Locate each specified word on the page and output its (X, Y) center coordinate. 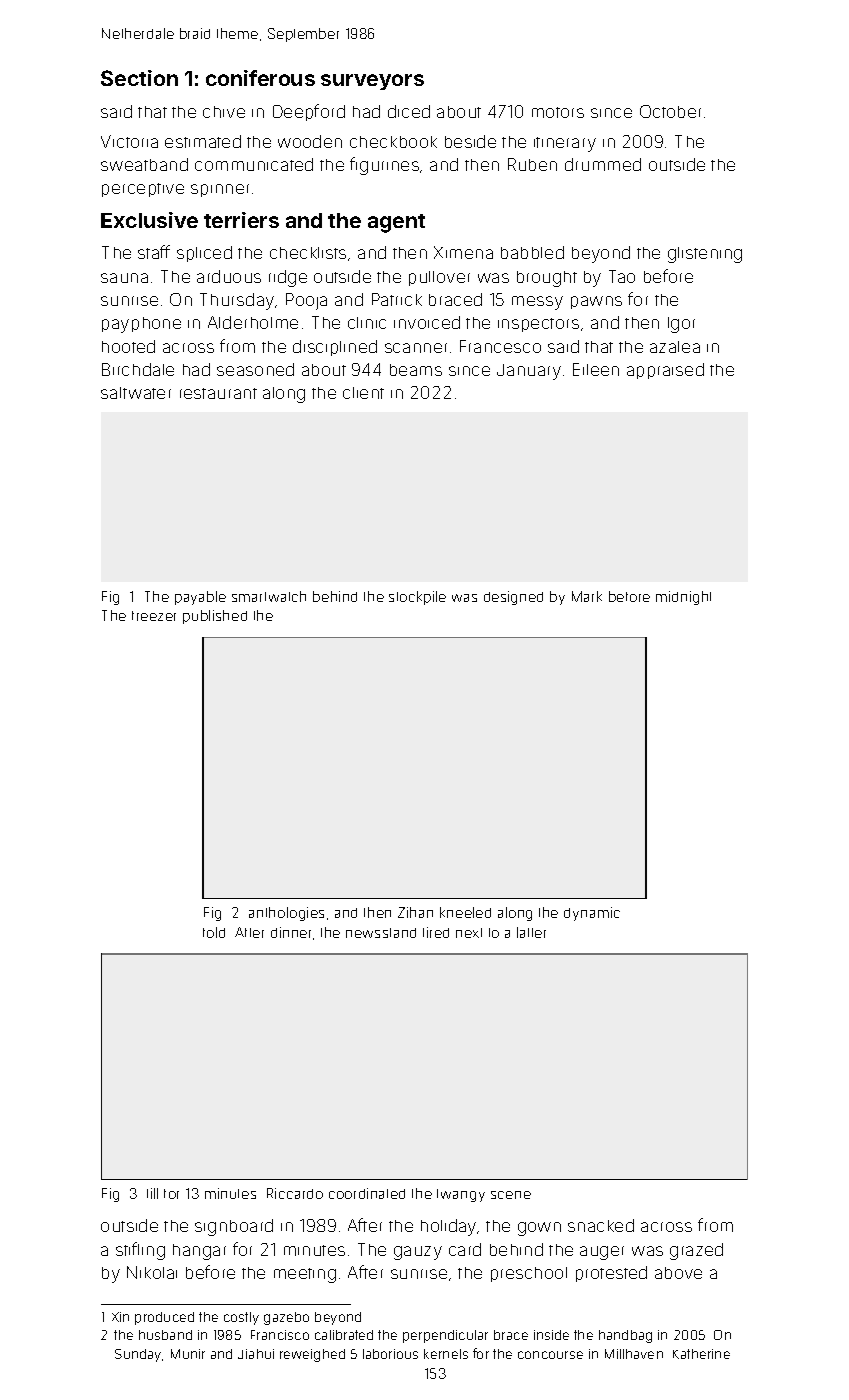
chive (224, 112)
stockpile (417, 598)
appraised (665, 371)
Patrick (397, 299)
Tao (622, 276)
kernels (446, 1354)
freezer (154, 616)
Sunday (139, 1355)
